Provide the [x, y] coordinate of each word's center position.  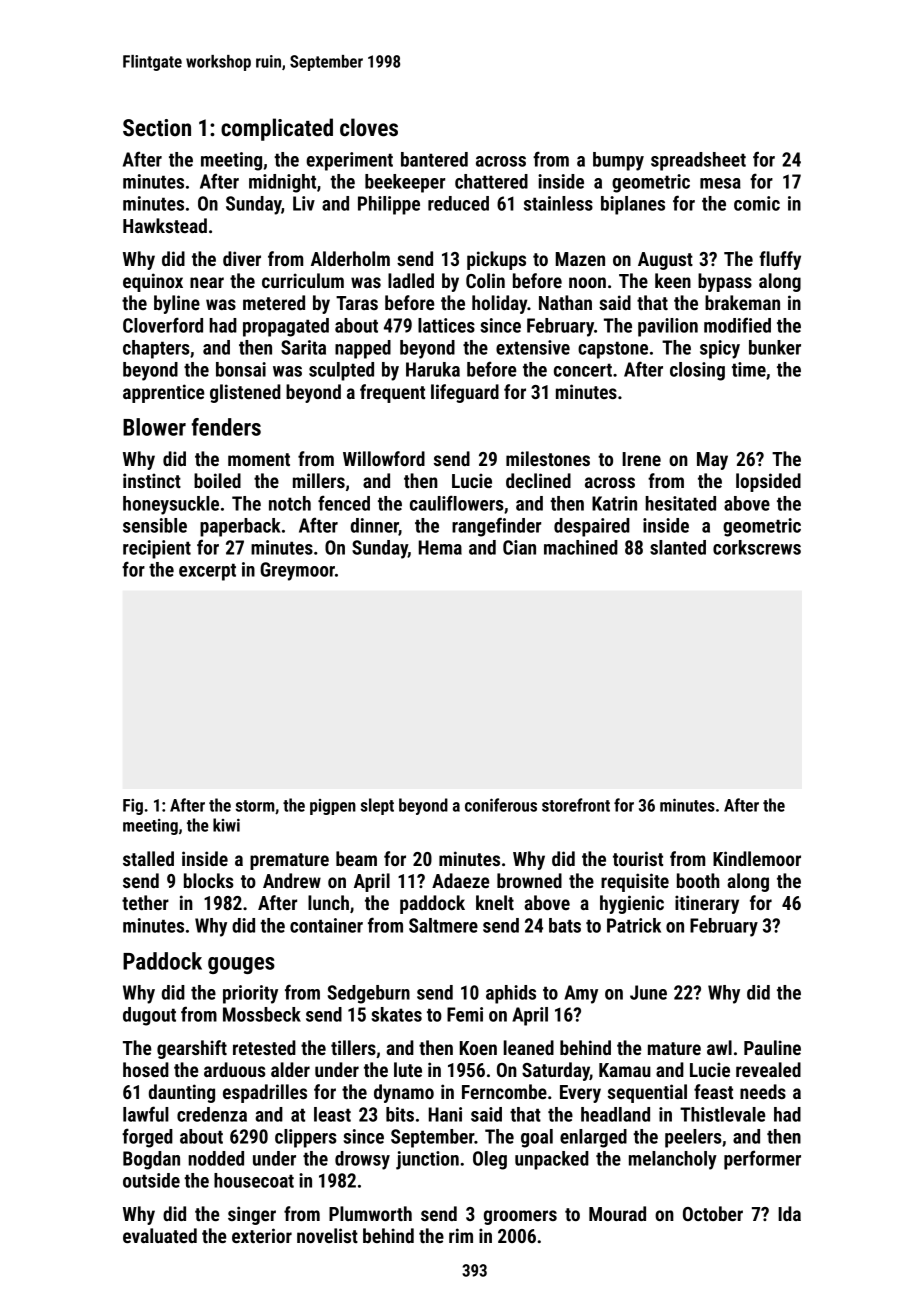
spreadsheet [698, 161]
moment [259, 459]
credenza [212, 1114]
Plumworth [370, 1213]
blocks [209, 880]
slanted [678, 547]
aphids [511, 994]
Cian [519, 547]
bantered [434, 159]
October [713, 1213]
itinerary [707, 904]
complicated [277, 129]
